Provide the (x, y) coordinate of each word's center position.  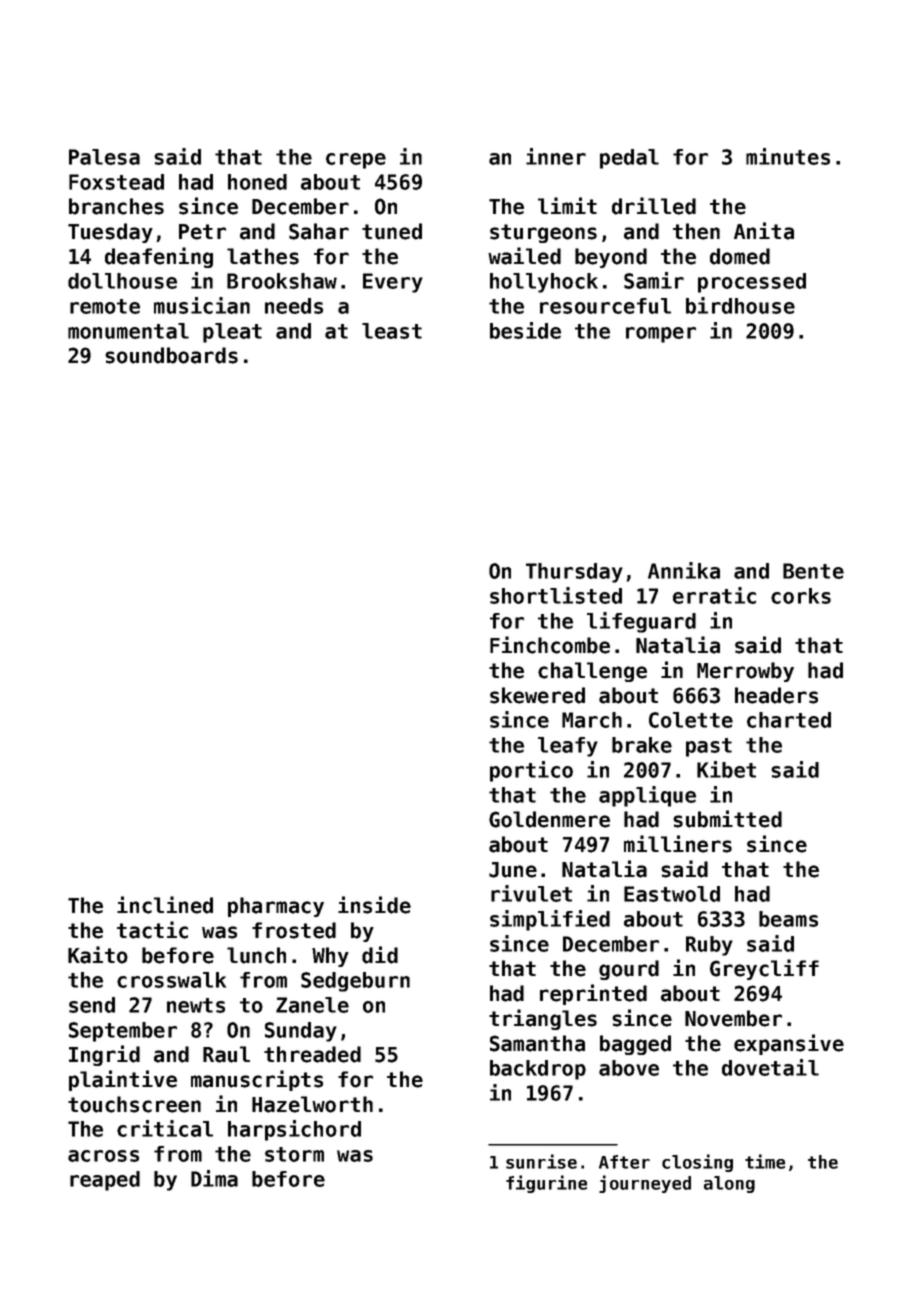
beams (788, 919)
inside (374, 905)
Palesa (104, 157)
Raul (226, 1054)
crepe (356, 161)
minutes (788, 156)
